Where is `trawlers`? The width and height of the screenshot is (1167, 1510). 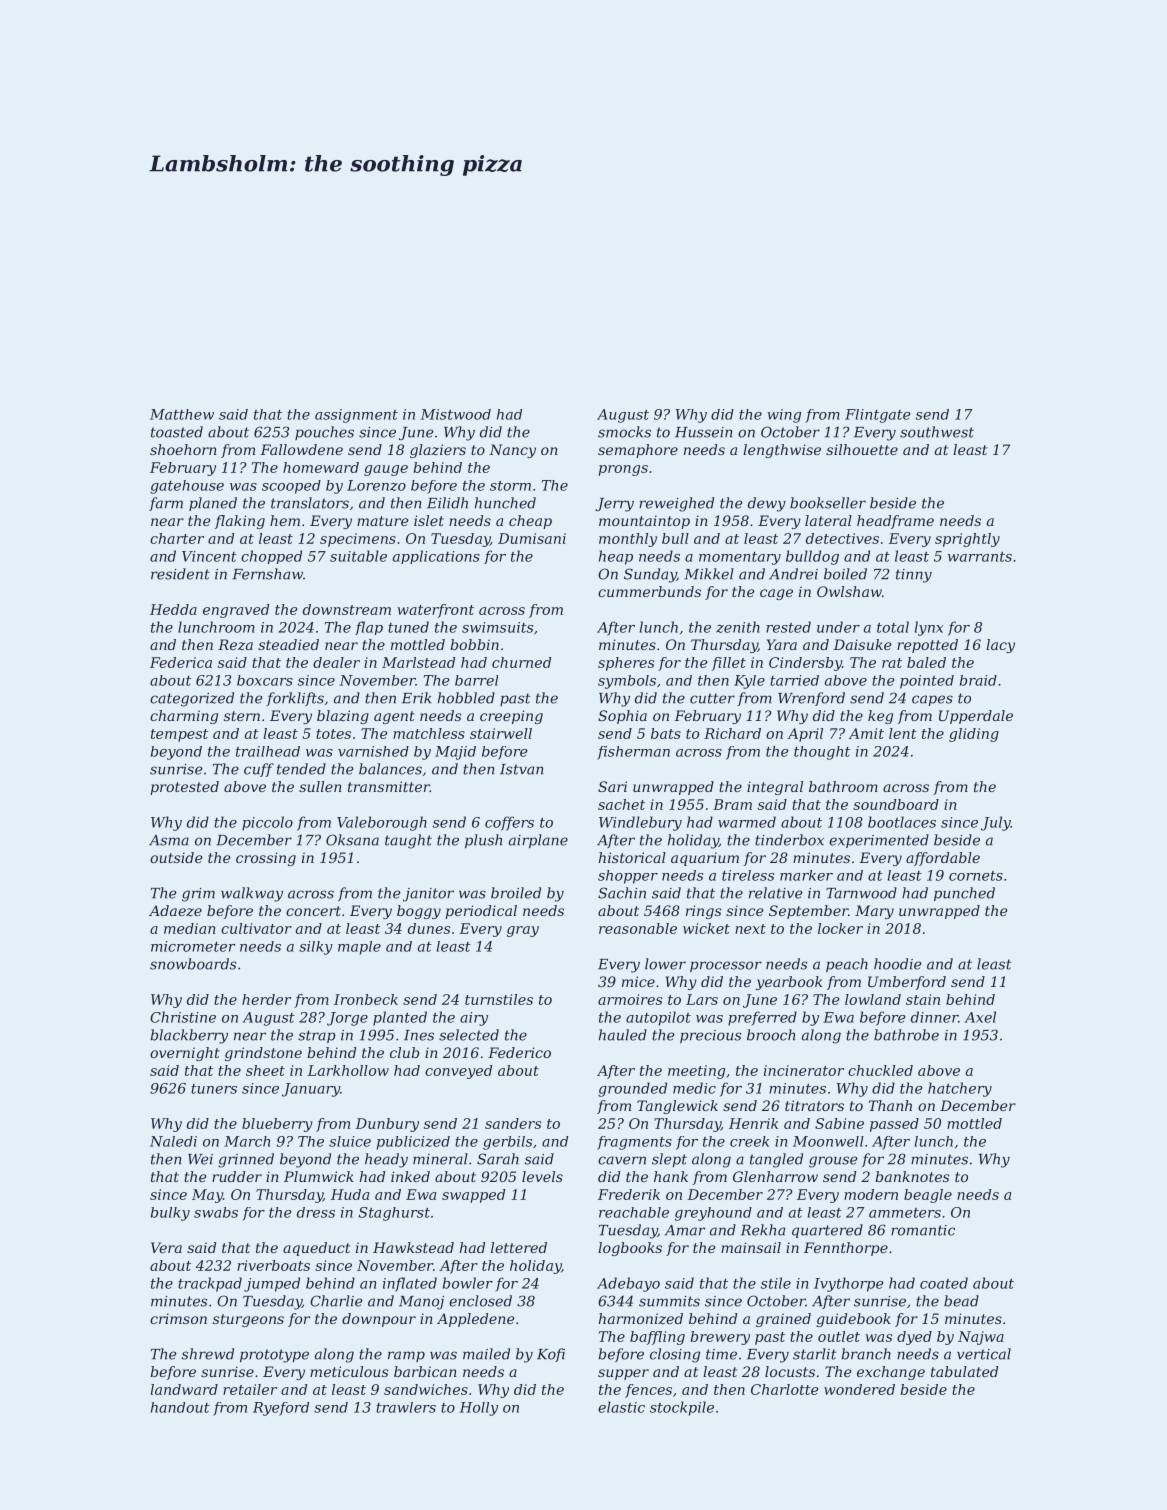 trawlers is located at coordinates (406, 1407).
